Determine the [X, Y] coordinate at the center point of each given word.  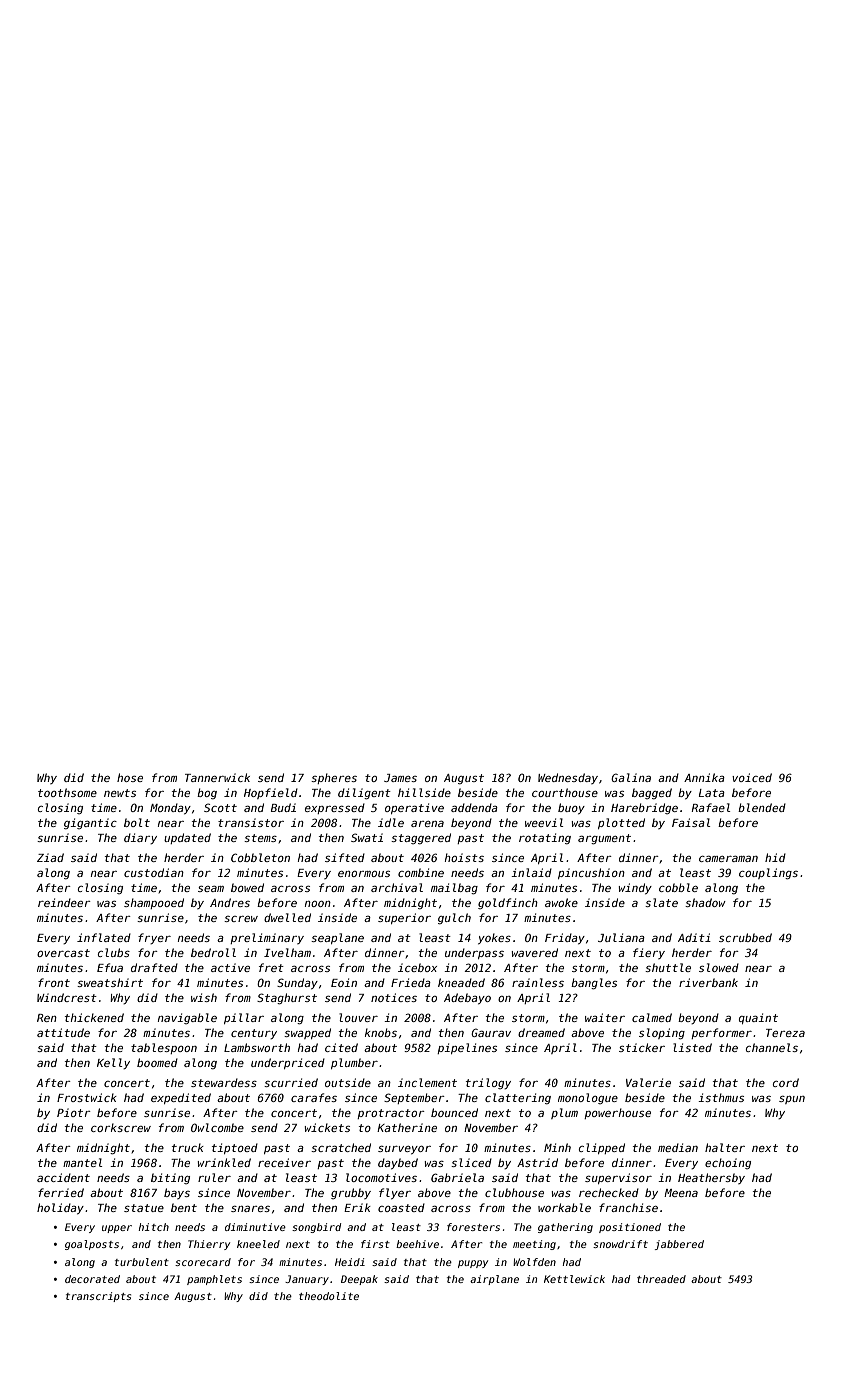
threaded [661, 1279]
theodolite [329, 1296]
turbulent [142, 1262]
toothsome [67, 792]
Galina [631, 777]
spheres [334, 778]
